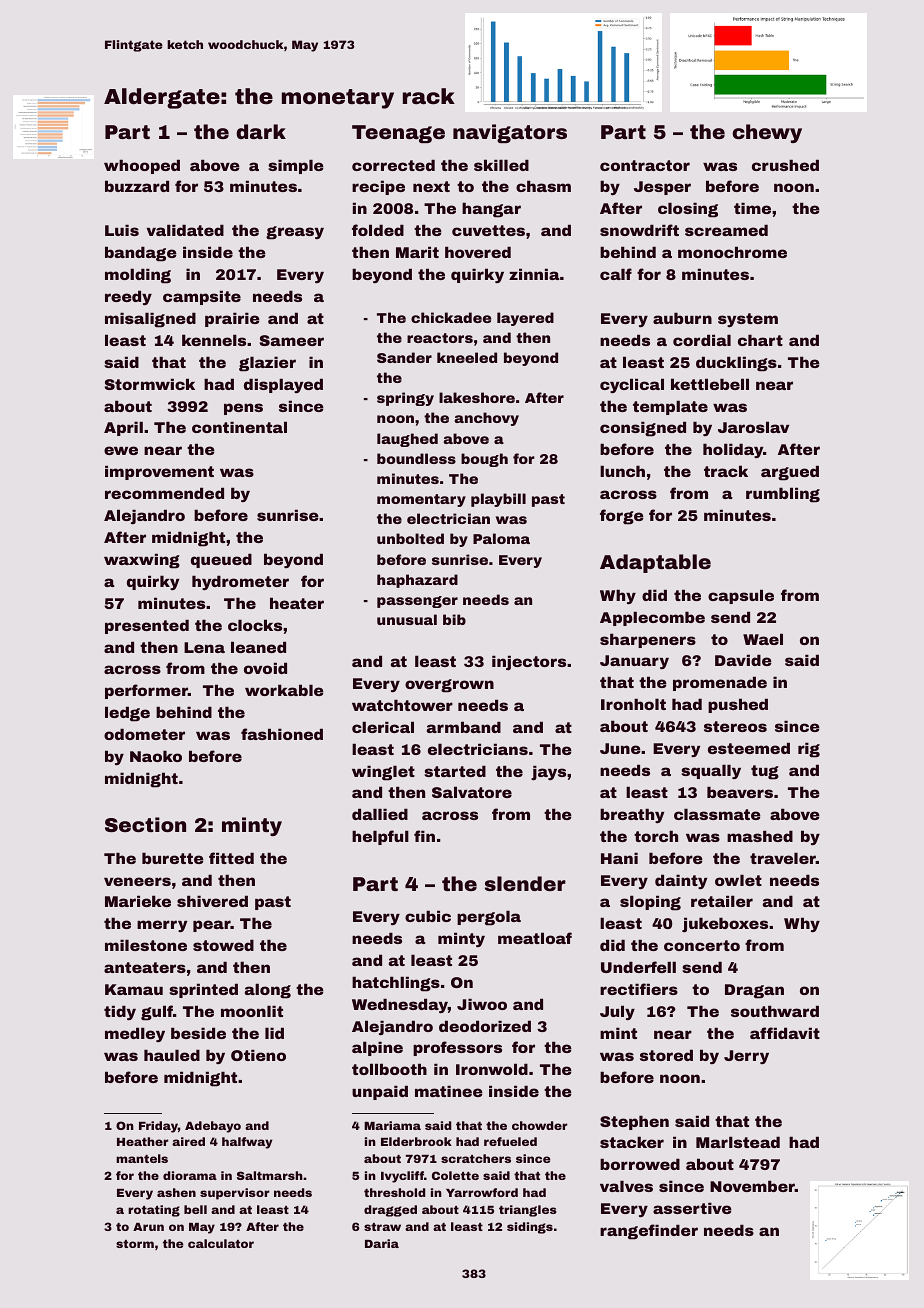 The image size is (924, 1308). I want to click on Teenage, so click(398, 134).
